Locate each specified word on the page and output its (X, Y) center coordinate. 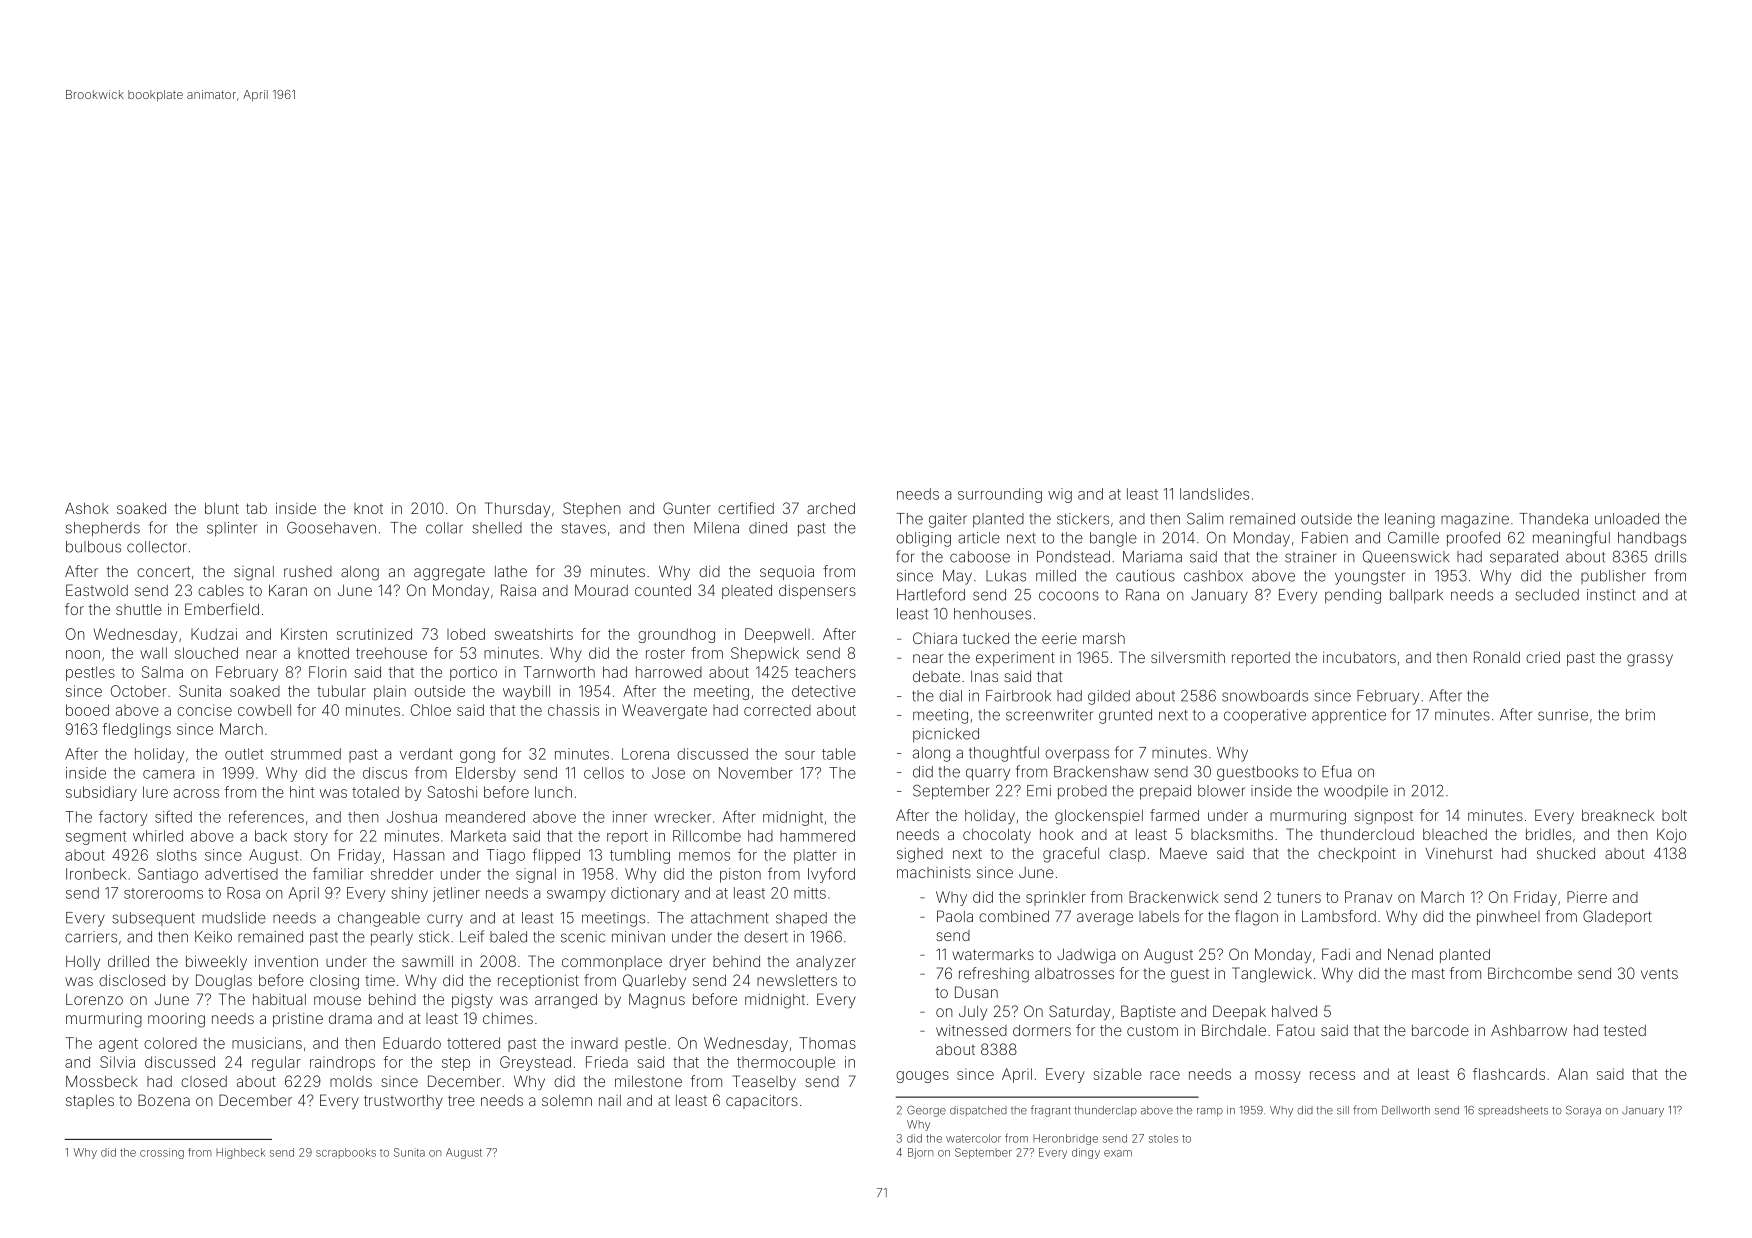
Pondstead (1073, 557)
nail (610, 1100)
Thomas (827, 1043)
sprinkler (1056, 898)
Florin (328, 672)
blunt (222, 508)
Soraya (1583, 1111)
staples (90, 1102)
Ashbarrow (1529, 1030)
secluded (1547, 595)
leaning (1410, 520)
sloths (177, 855)
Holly (83, 963)
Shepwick (765, 654)
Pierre (1587, 897)
